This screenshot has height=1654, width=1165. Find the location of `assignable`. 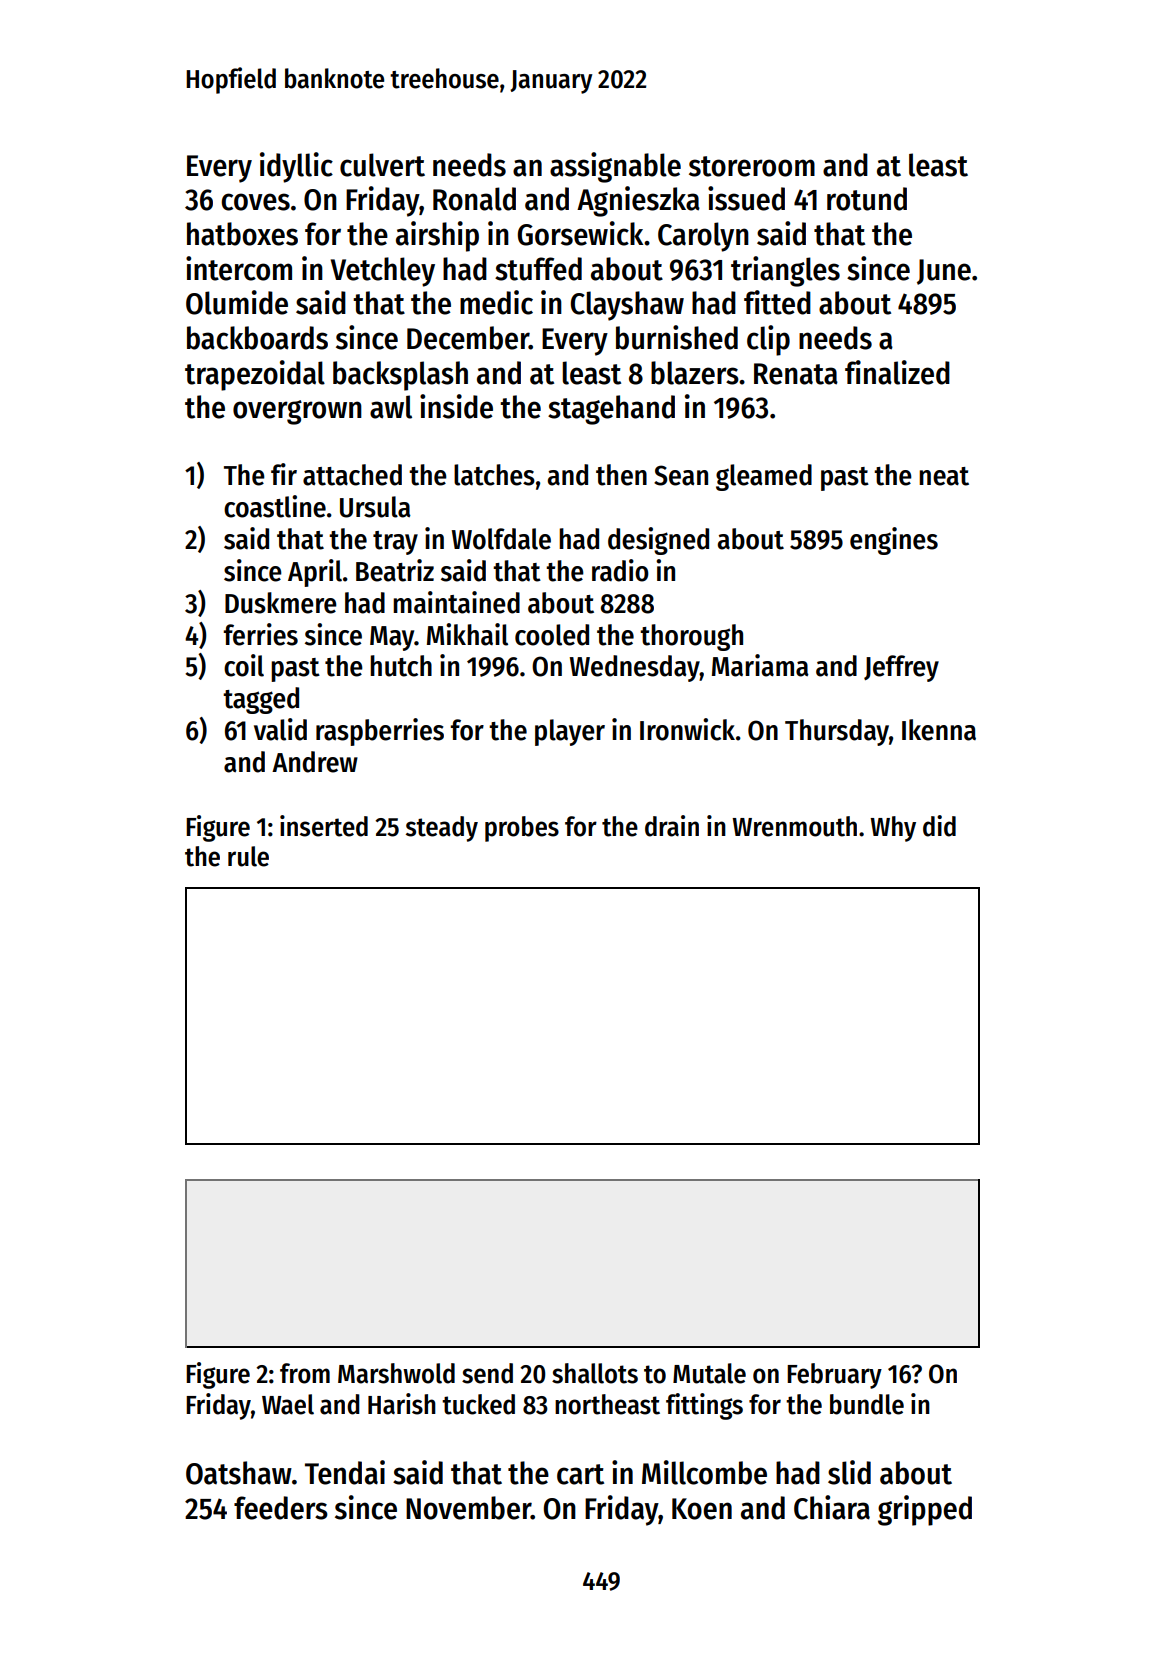

assignable is located at coordinates (615, 167).
